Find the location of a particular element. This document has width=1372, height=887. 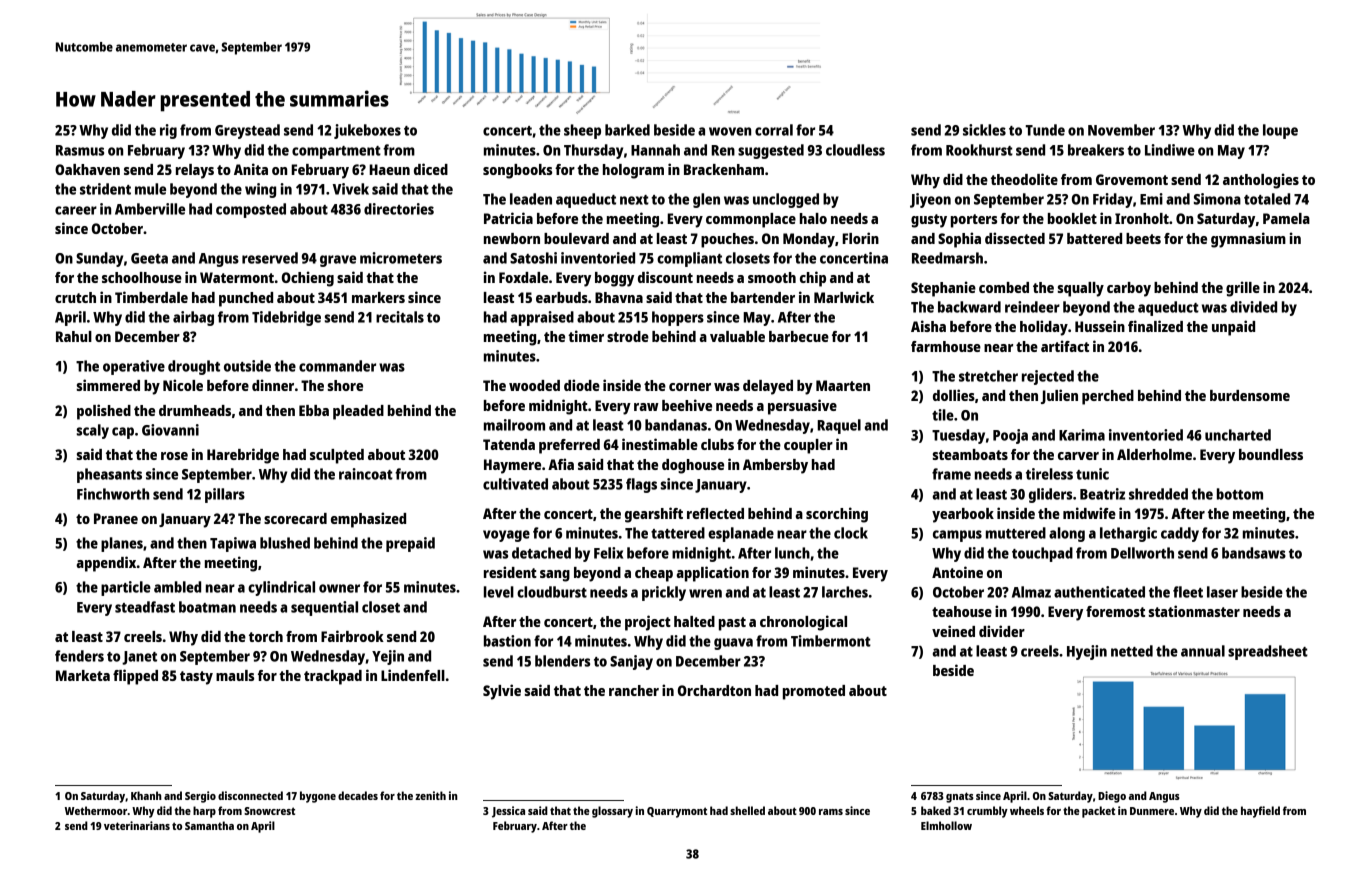

grave is located at coordinates (338, 261).
